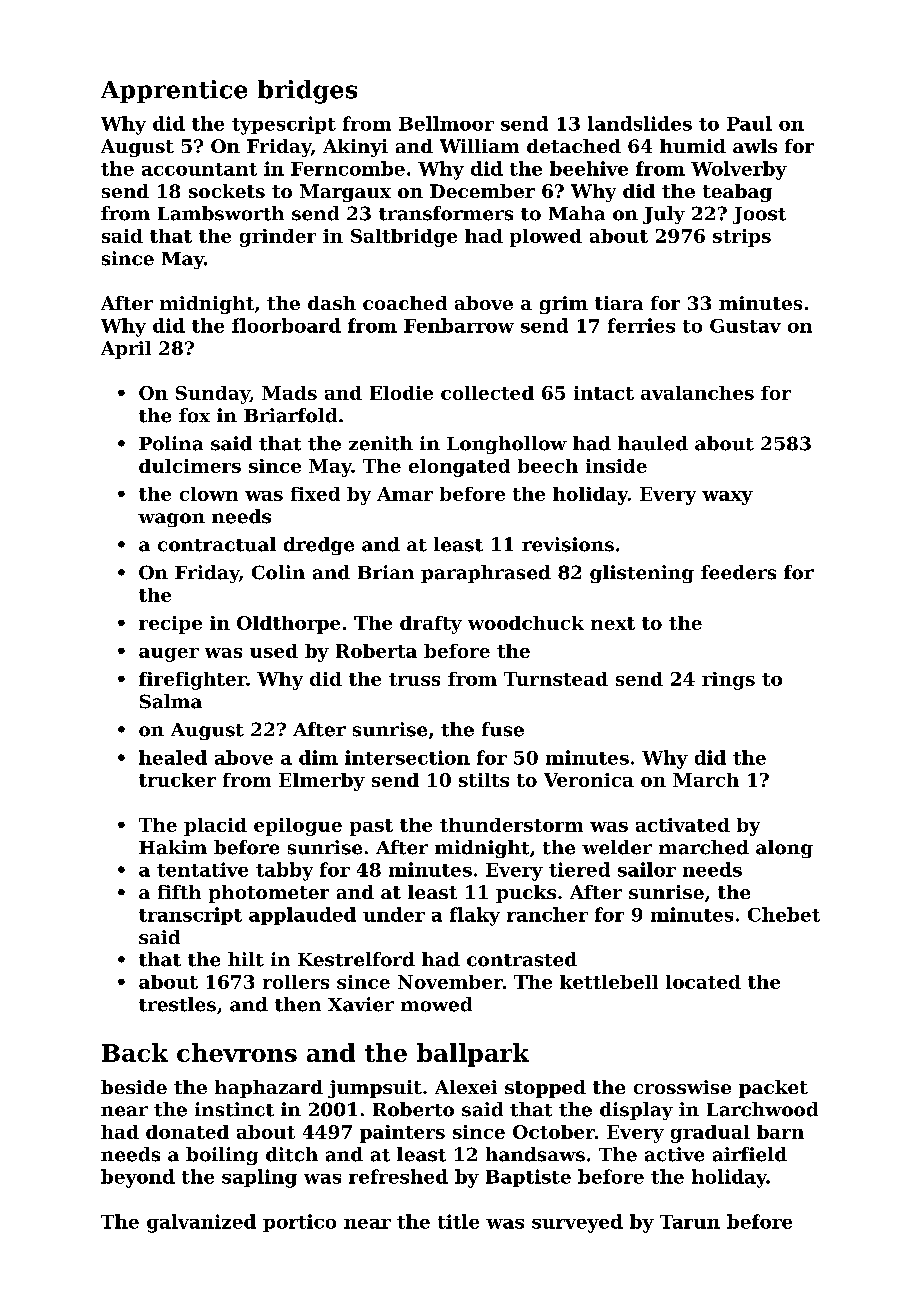 This image has width=924, height=1314. What do you see at coordinates (174, 91) in the image?
I see `Apprentice` at bounding box center [174, 91].
